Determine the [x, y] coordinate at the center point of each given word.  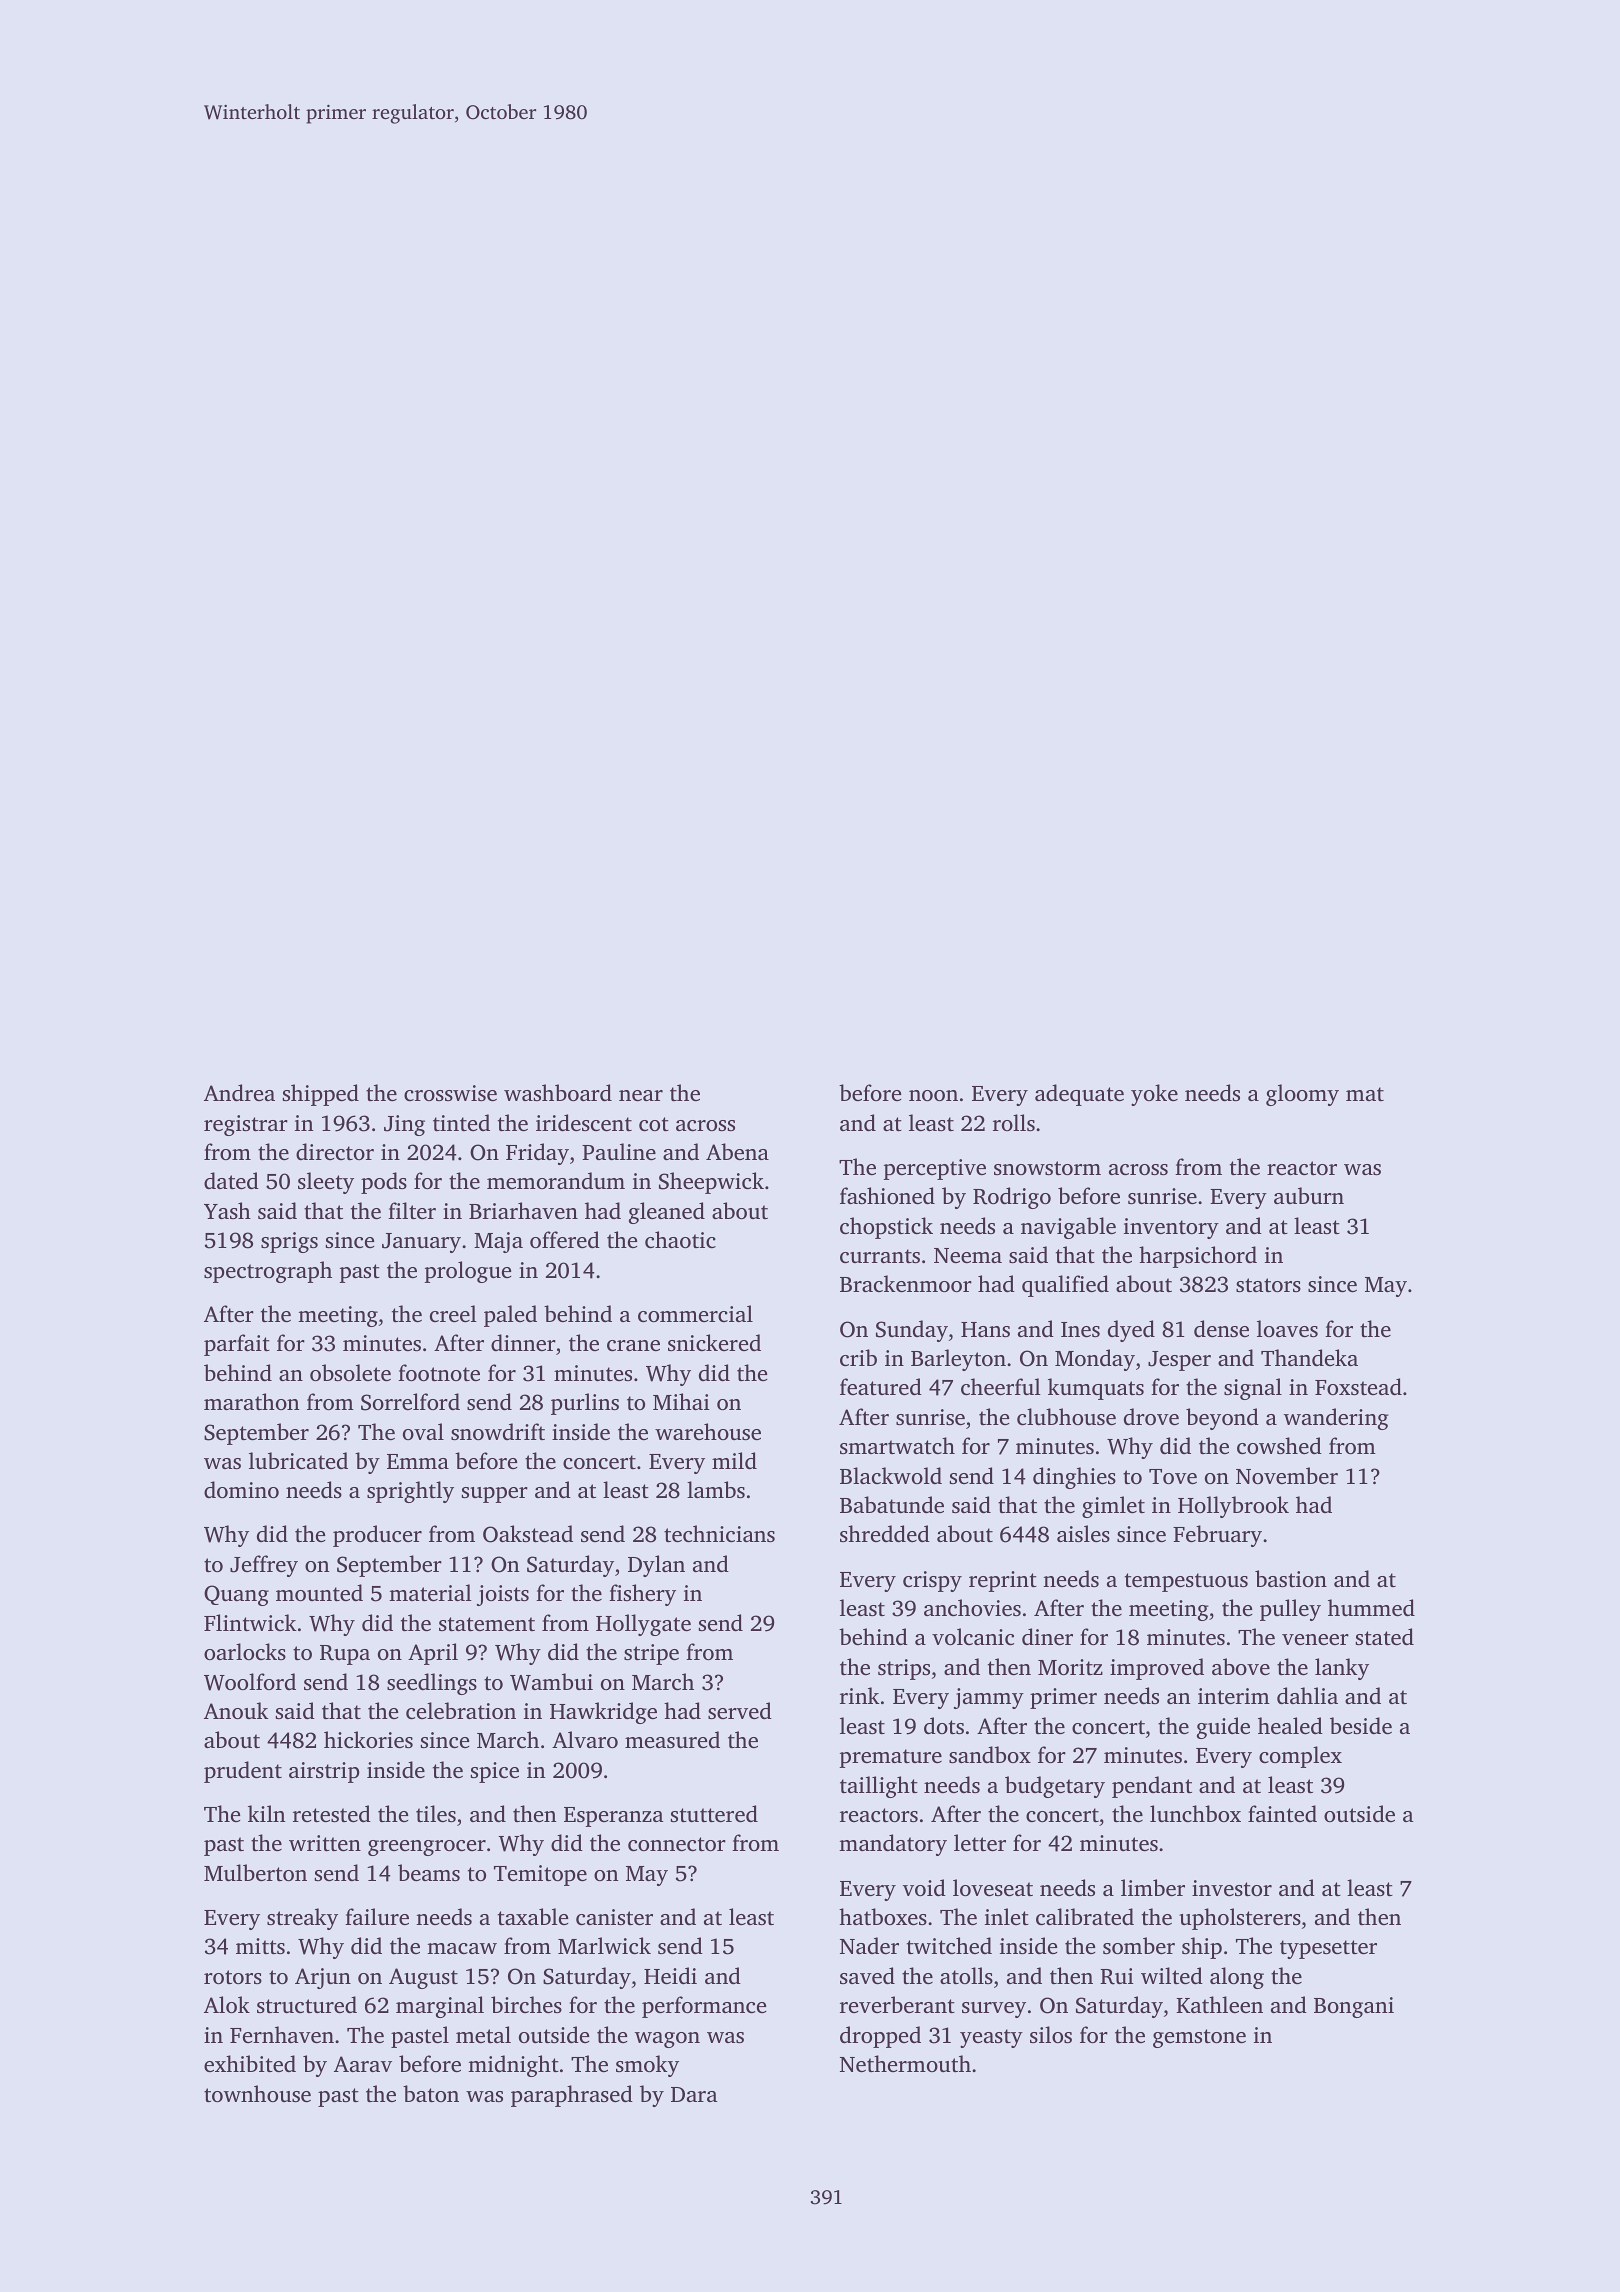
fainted [1282, 1813]
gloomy [1302, 1095]
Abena [737, 1151]
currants [880, 1256]
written [325, 1843]
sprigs [289, 1242]
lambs [716, 1489]
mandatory [893, 1845]
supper [495, 1495]
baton [431, 2093]
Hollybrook [1233, 1507]
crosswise [450, 1093]
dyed [1131, 1331]
